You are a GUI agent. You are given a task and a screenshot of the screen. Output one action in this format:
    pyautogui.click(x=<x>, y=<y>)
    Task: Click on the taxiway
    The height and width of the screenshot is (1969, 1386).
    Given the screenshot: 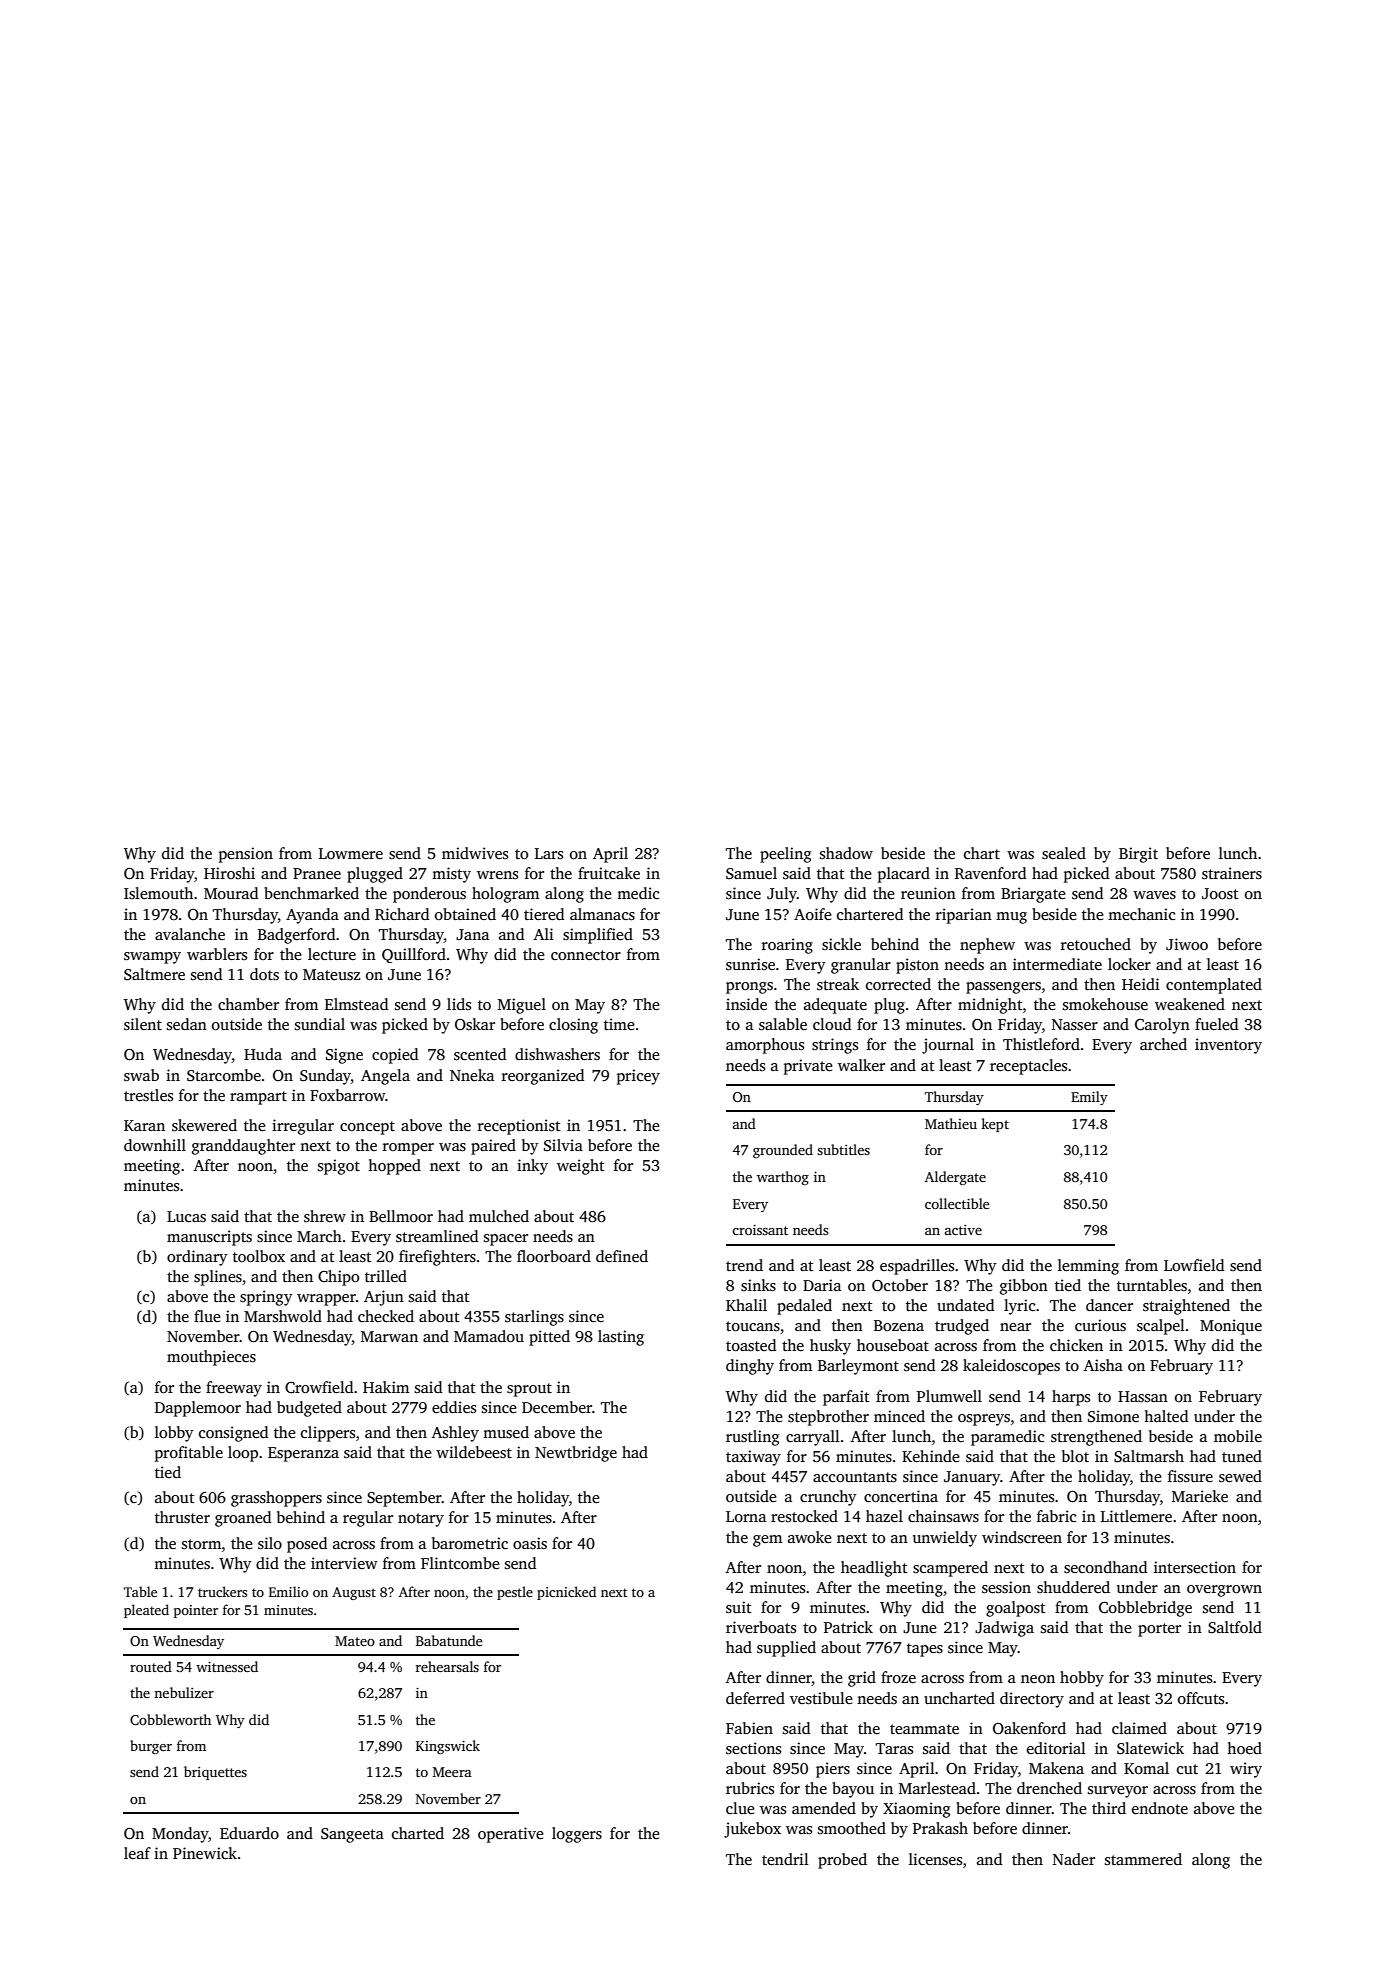 What is the action you would take?
    pyautogui.click(x=753, y=1458)
